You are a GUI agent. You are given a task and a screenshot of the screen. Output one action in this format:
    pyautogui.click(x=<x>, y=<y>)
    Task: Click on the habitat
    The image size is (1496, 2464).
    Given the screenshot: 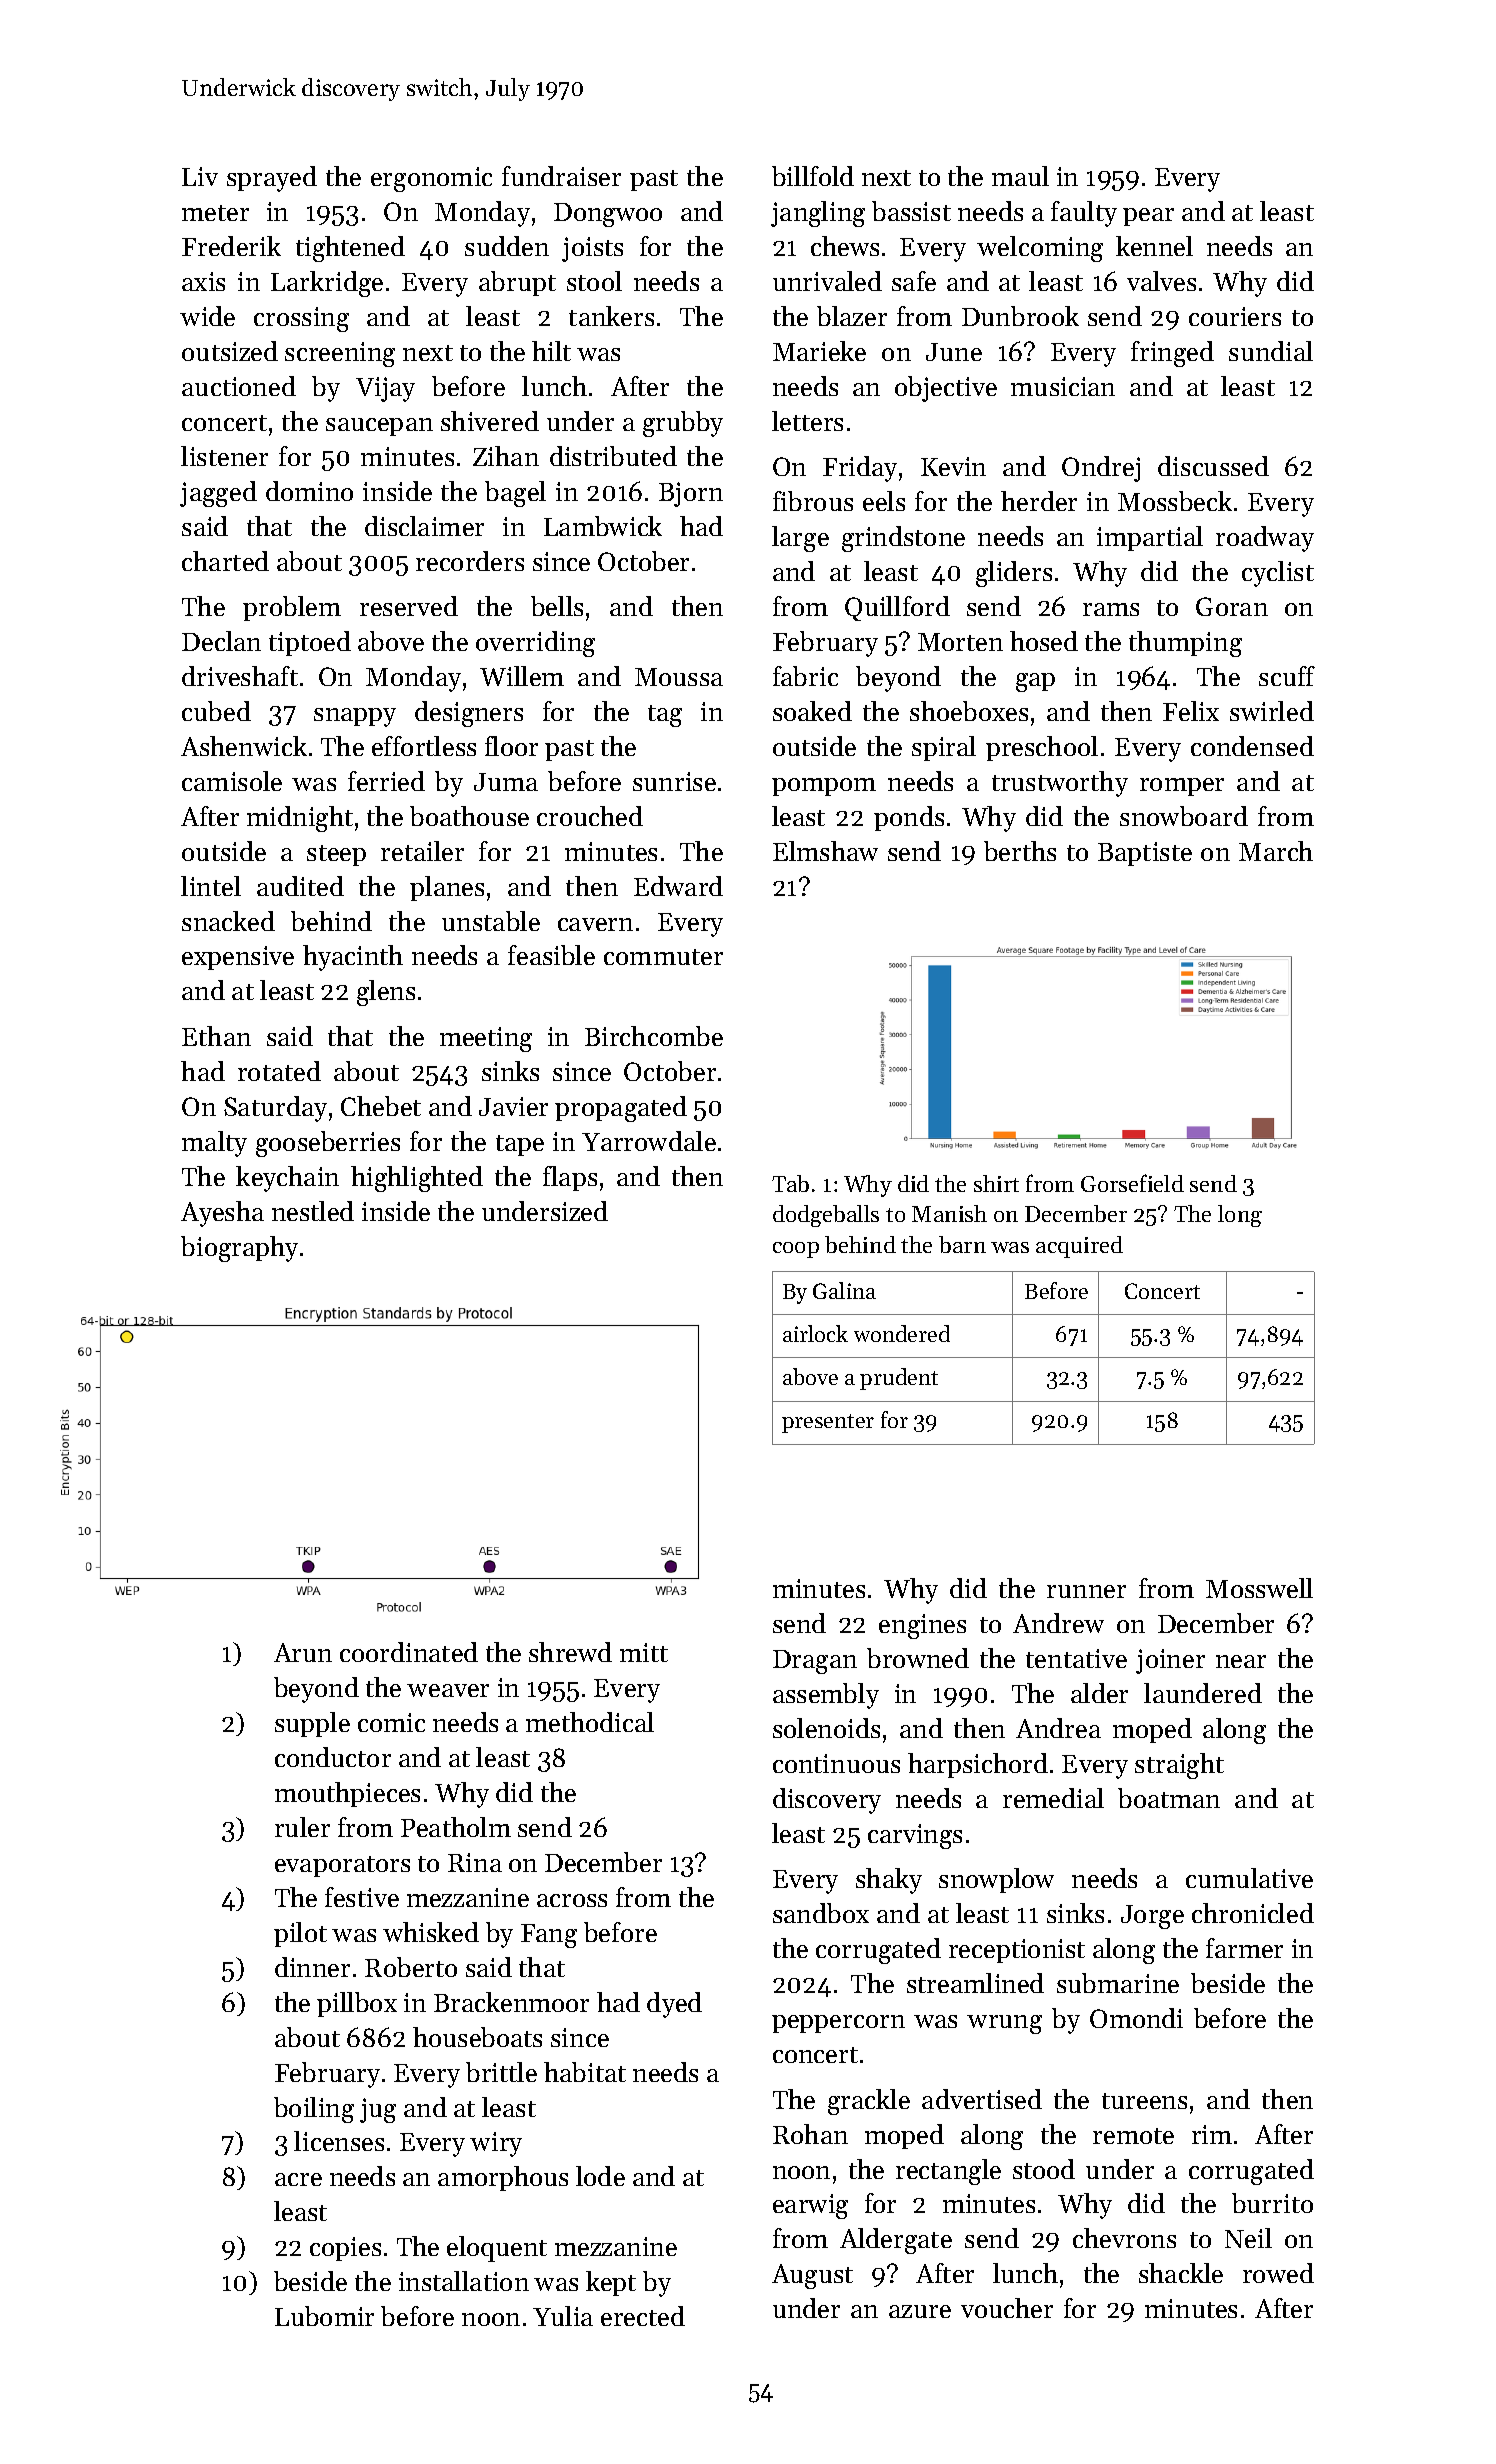 What is the action you would take?
    pyautogui.click(x=585, y=2072)
